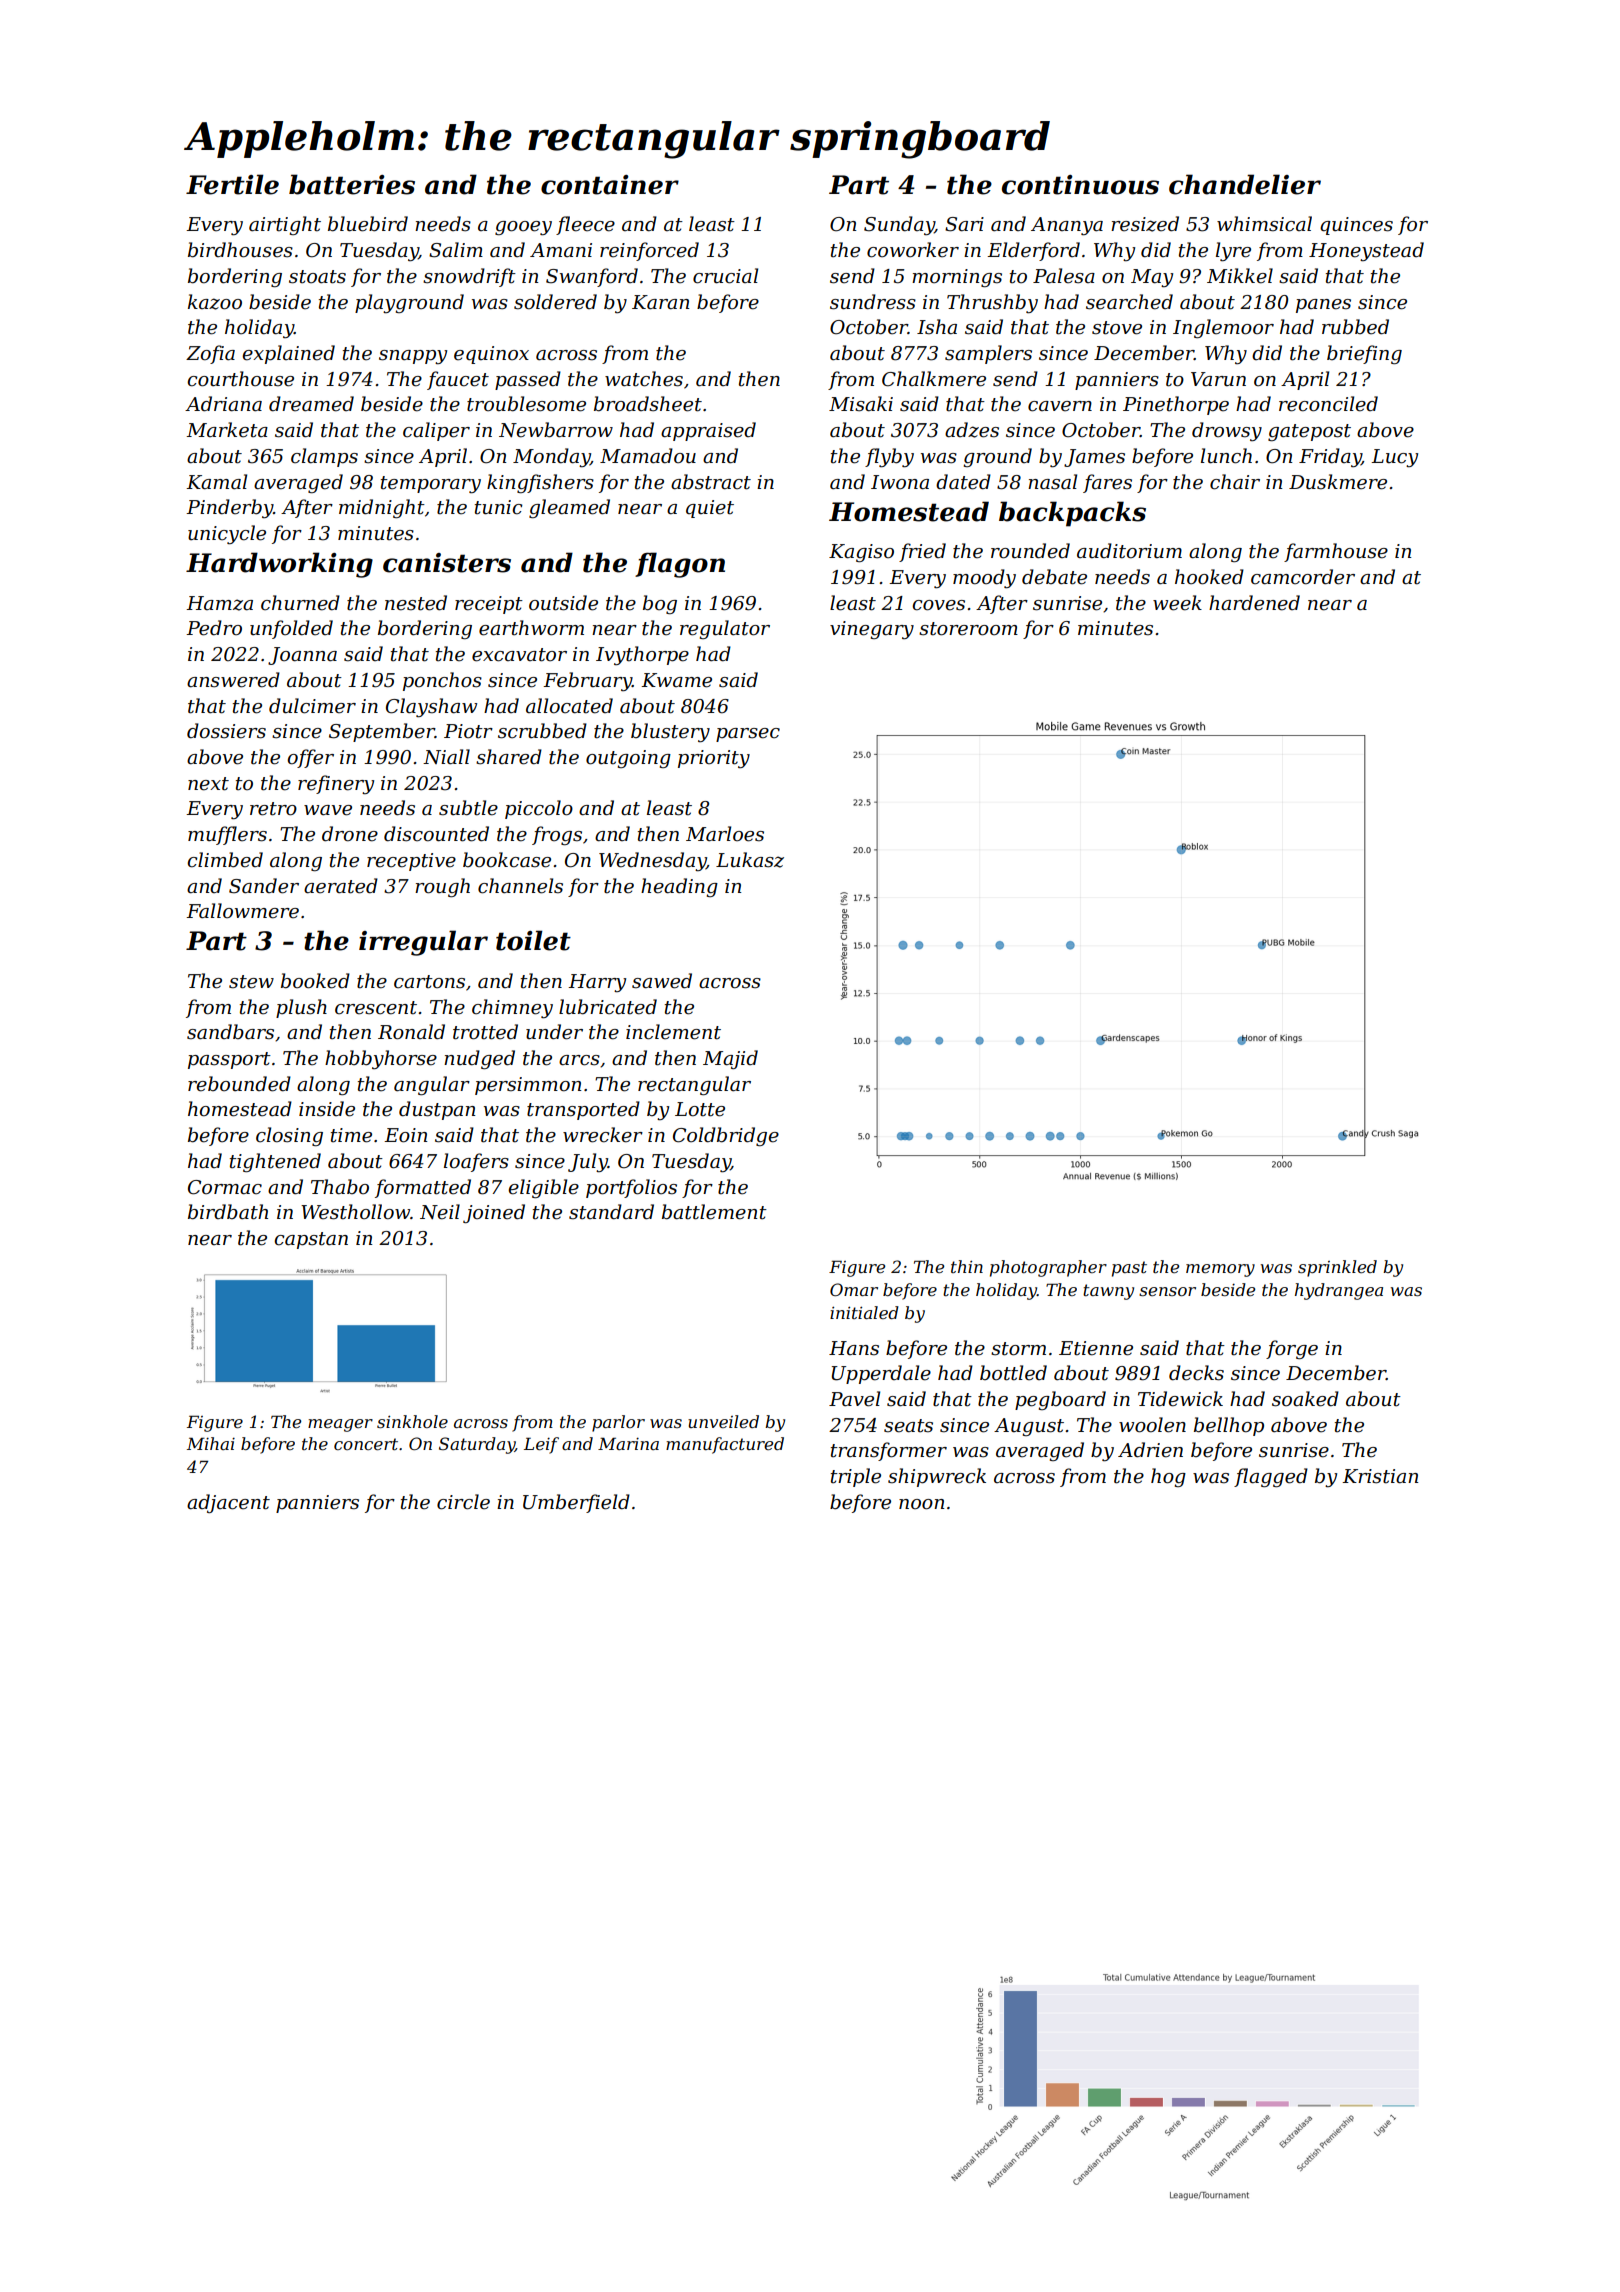 Image resolution: width=1620 pixels, height=2292 pixels. I want to click on hardened, so click(1254, 603).
